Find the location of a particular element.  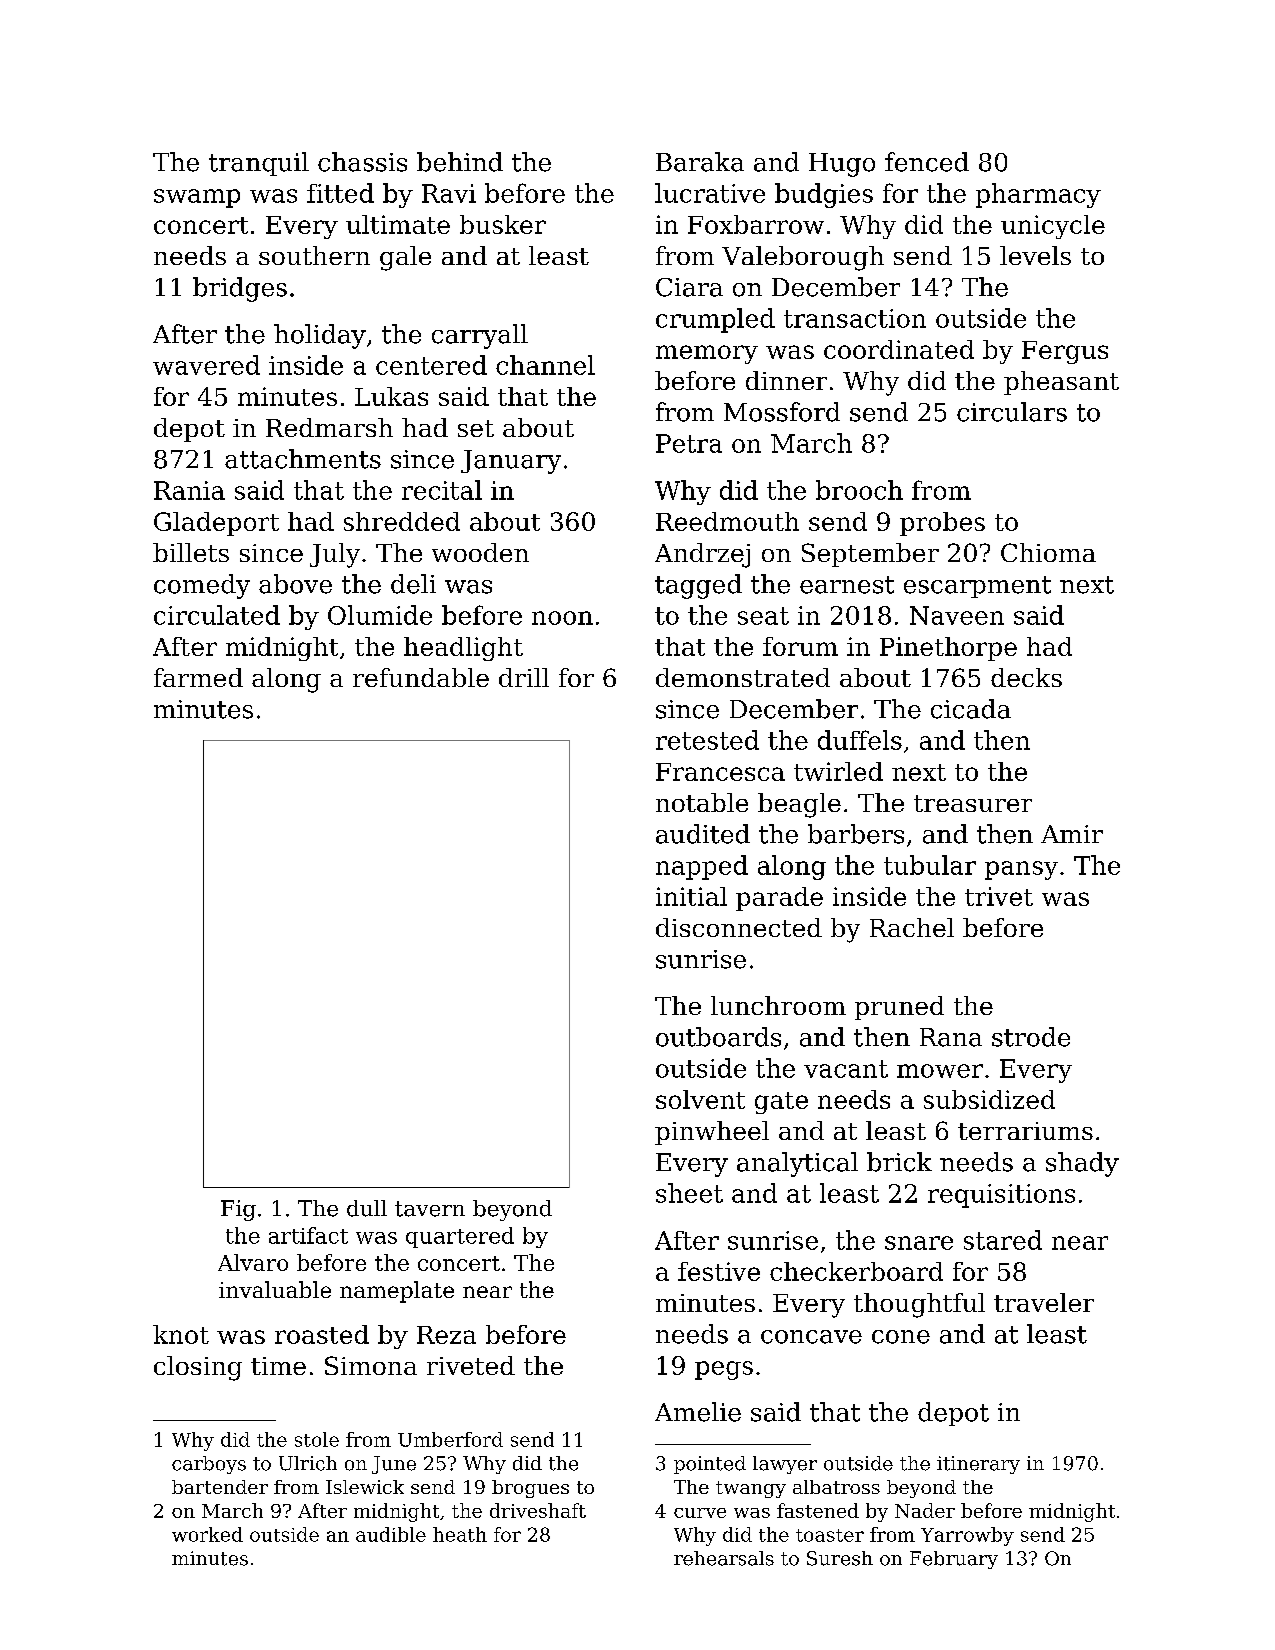

artifact is located at coordinates (308, 1235).
